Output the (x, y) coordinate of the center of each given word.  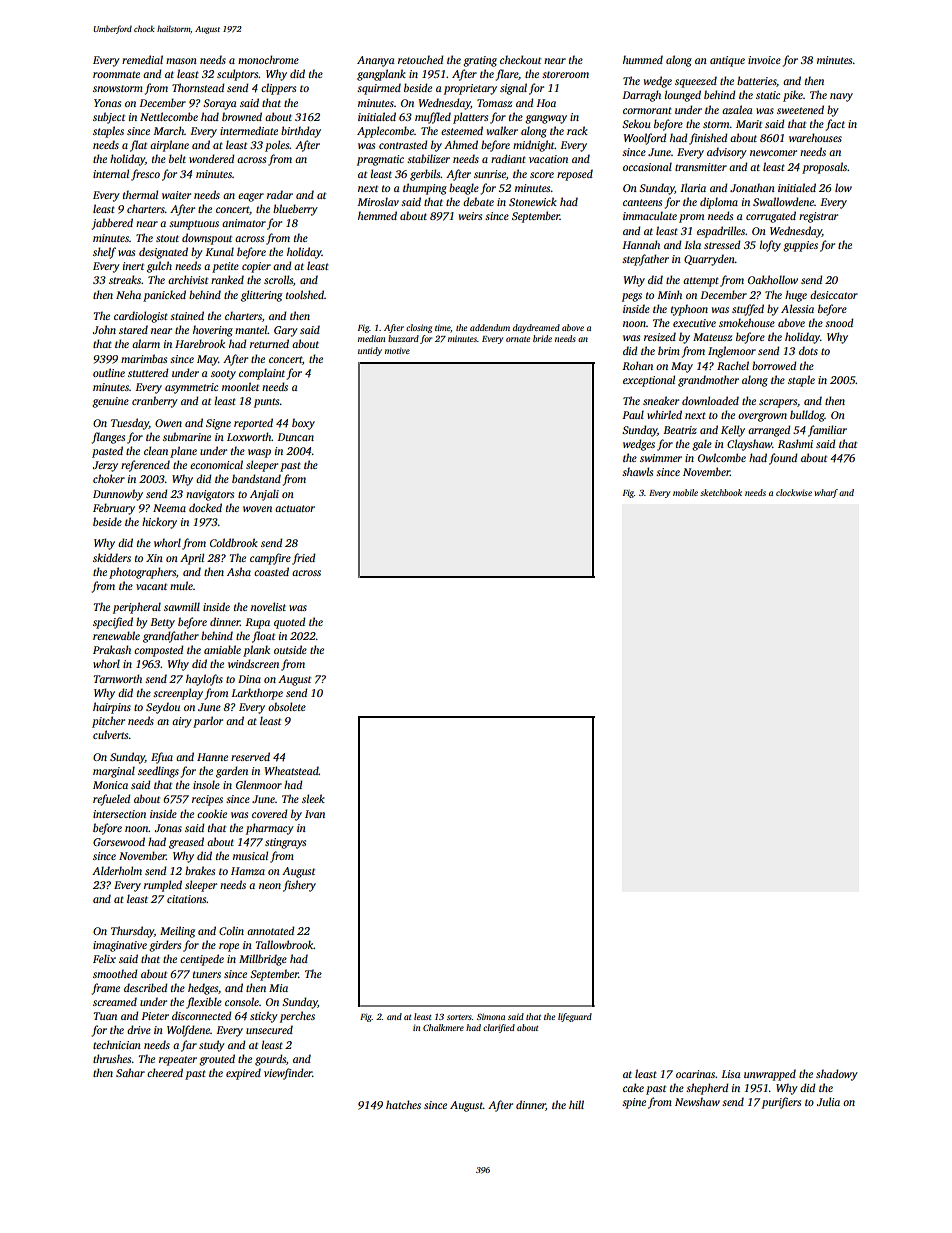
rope (229, 947)
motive (397, 350)
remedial (142, 59)
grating (480, 61)
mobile (685, 492)
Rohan (637, 365)
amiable (222, 649)
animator (244, 223)
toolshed (305, 294)
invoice (764, 60)
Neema (169, 508)
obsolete (287, 706)
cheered (165, 1072)
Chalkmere (443, 1027)
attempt (701, 282)
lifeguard (575, 1017)
